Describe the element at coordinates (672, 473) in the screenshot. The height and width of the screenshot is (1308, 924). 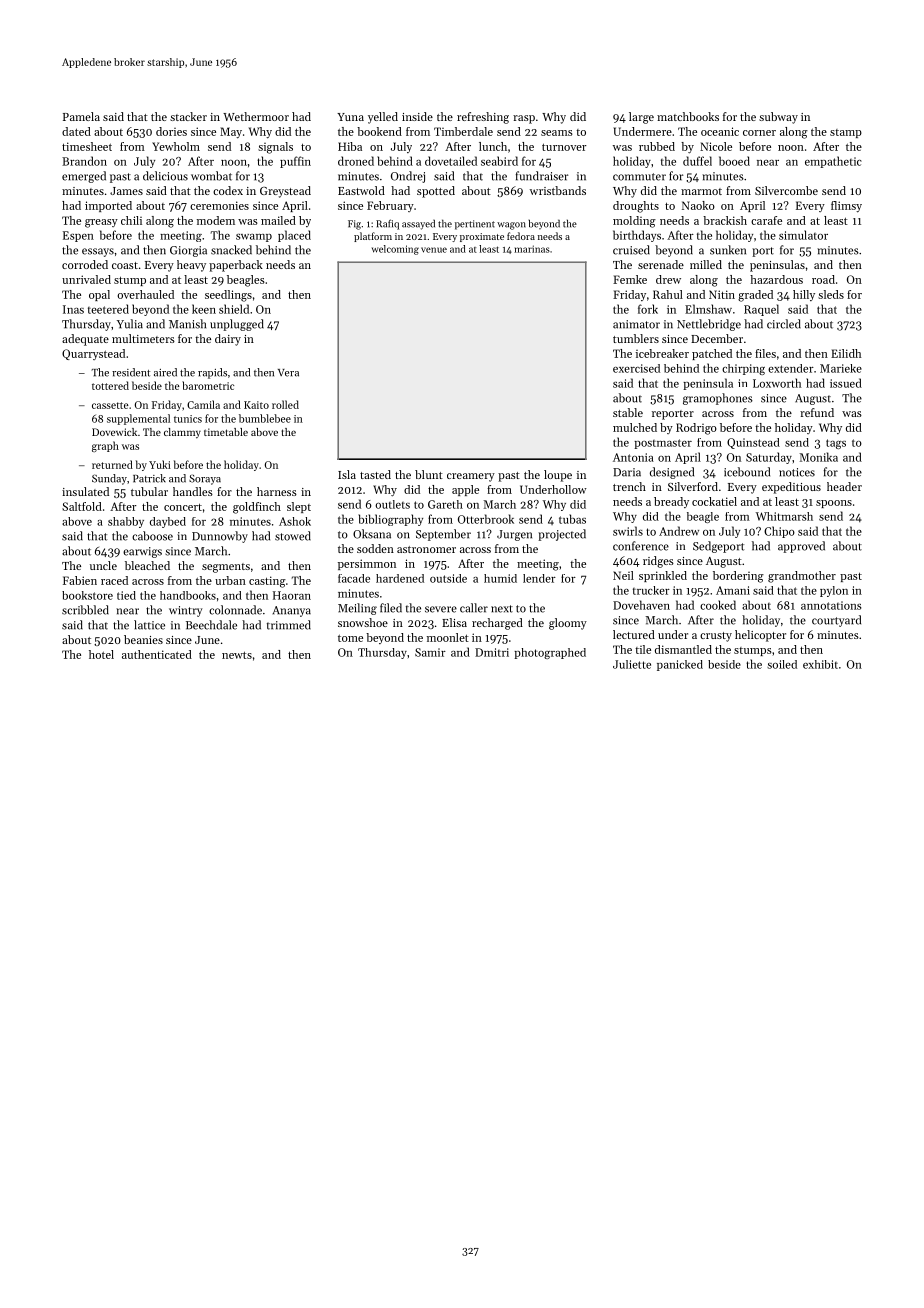
I see `designed` at that location.
